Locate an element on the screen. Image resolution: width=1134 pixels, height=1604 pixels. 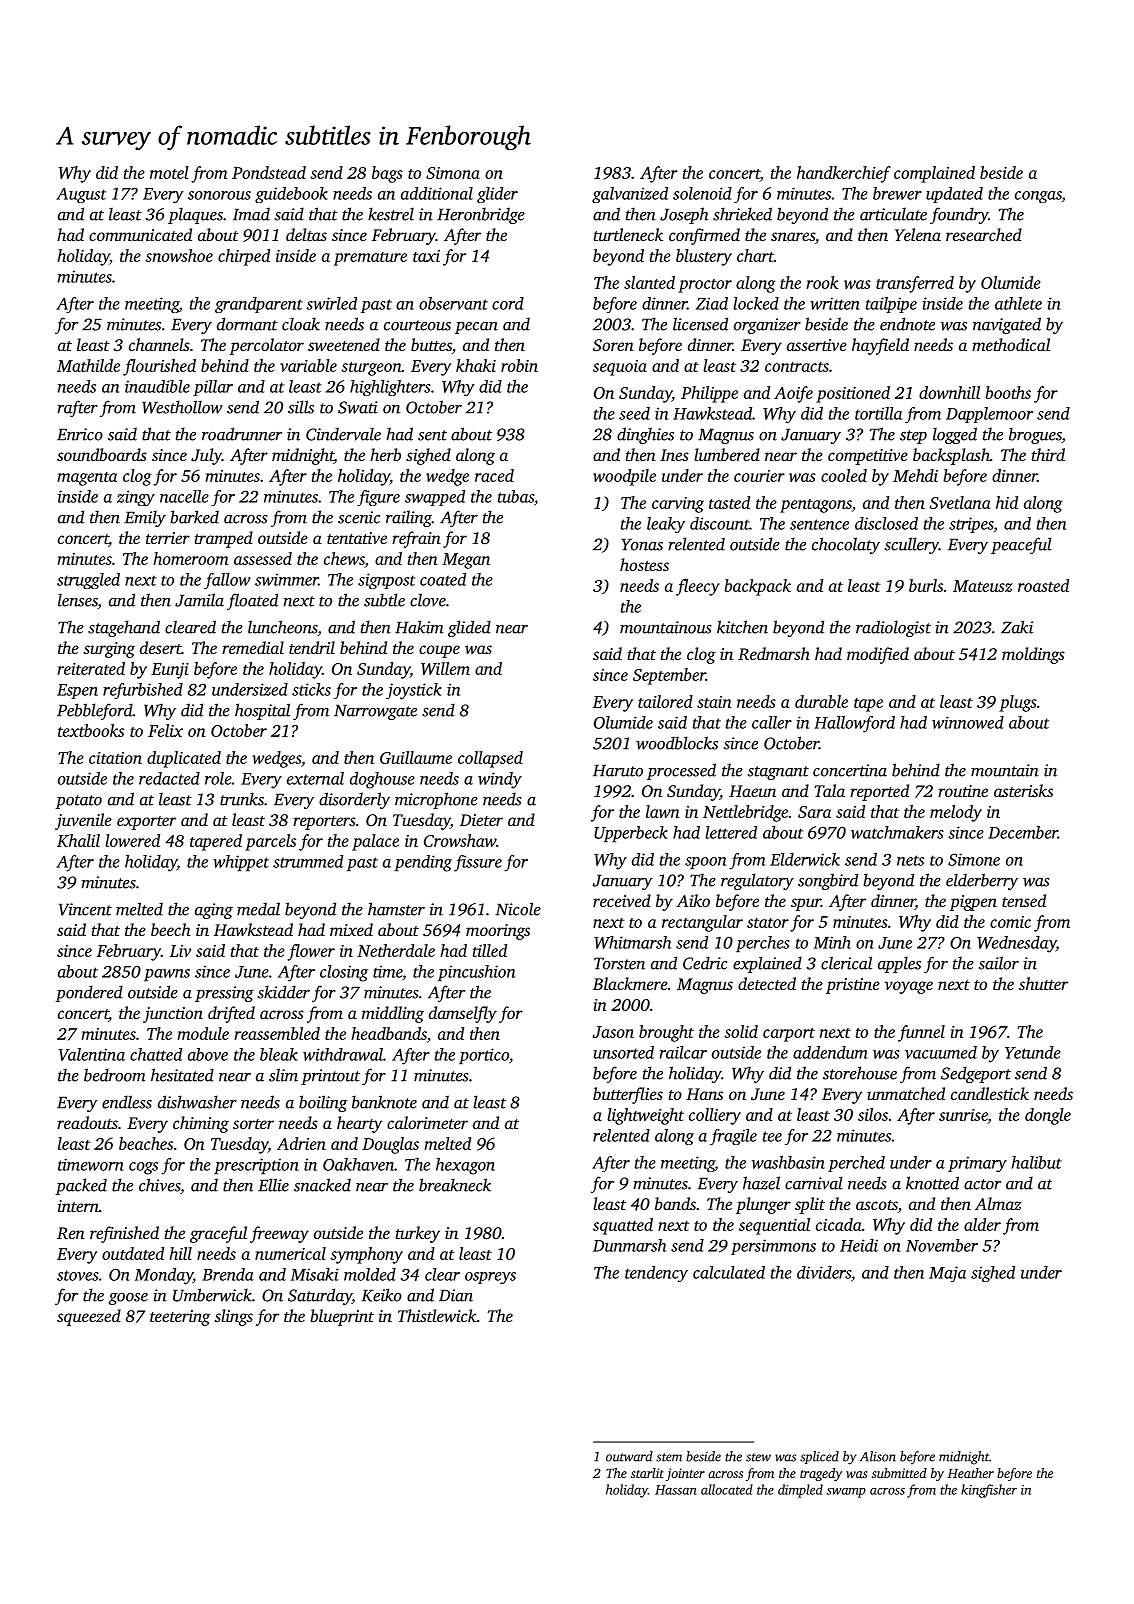
citation is located at coordinates (115, 758).
